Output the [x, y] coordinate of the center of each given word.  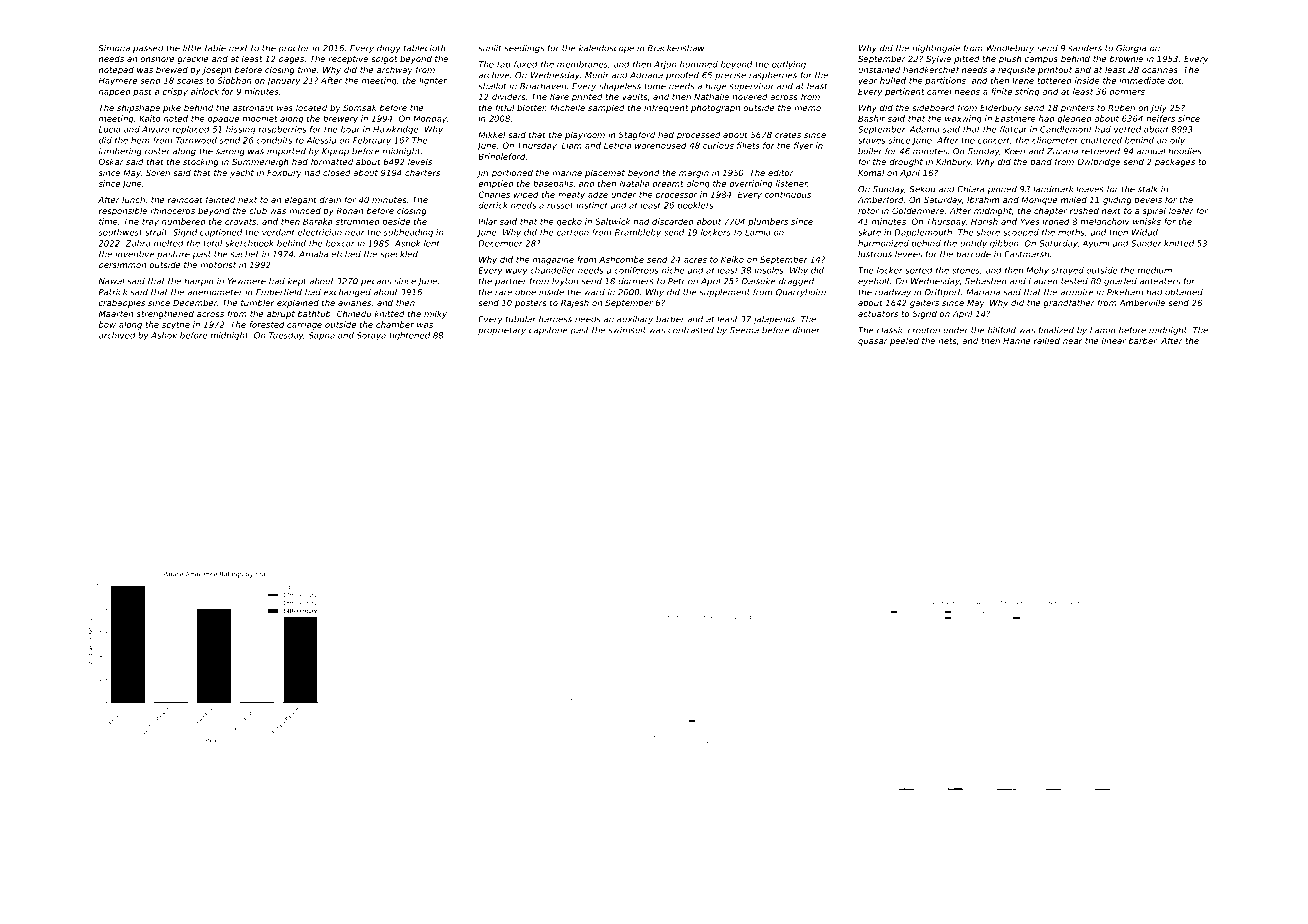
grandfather [1069, 303]
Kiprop [335, 152]
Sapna [322, 336]
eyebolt [874, 282]
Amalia [313, 254]
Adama [924, 129]
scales [190, 80]
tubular [521, 319]
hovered [750, 96]
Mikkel [491, 134]
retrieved [1100, 151]
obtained [1184, 292]
